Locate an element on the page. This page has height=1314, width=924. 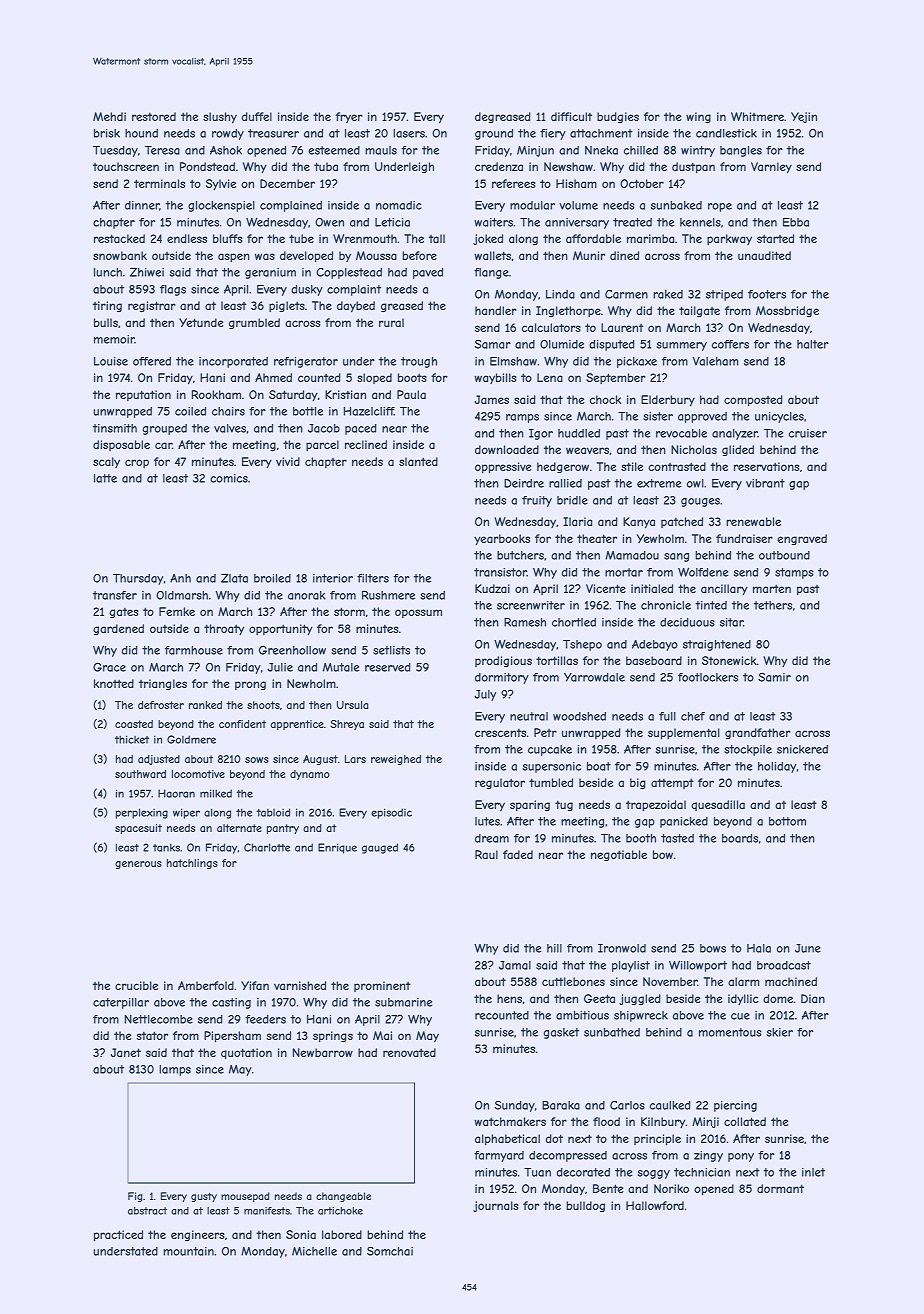
tabloid is located at coordinates (273, 812).
